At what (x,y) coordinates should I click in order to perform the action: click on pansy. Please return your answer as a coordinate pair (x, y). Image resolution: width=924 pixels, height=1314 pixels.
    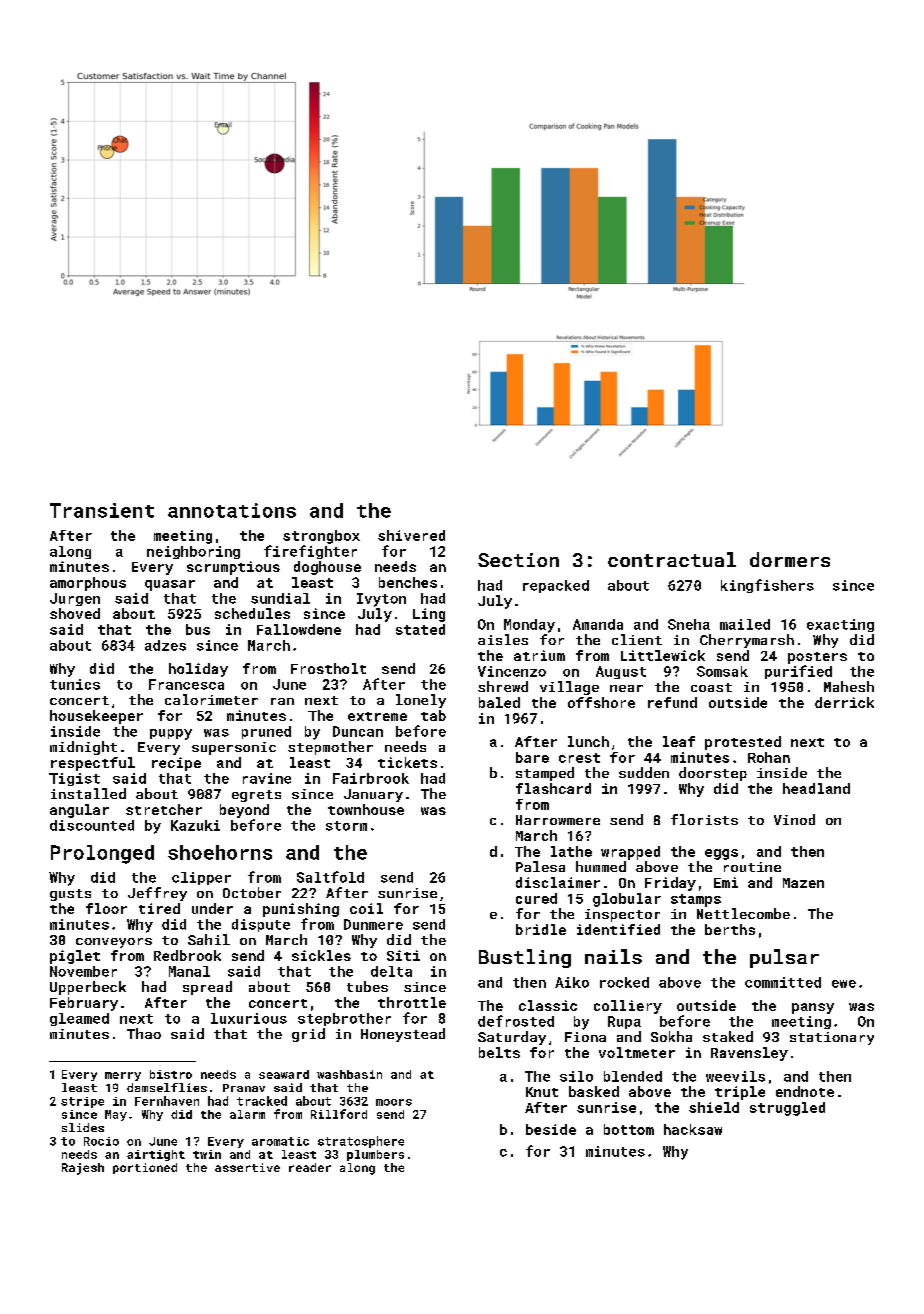
    Looking at the image, I should click on (813, 1008).
